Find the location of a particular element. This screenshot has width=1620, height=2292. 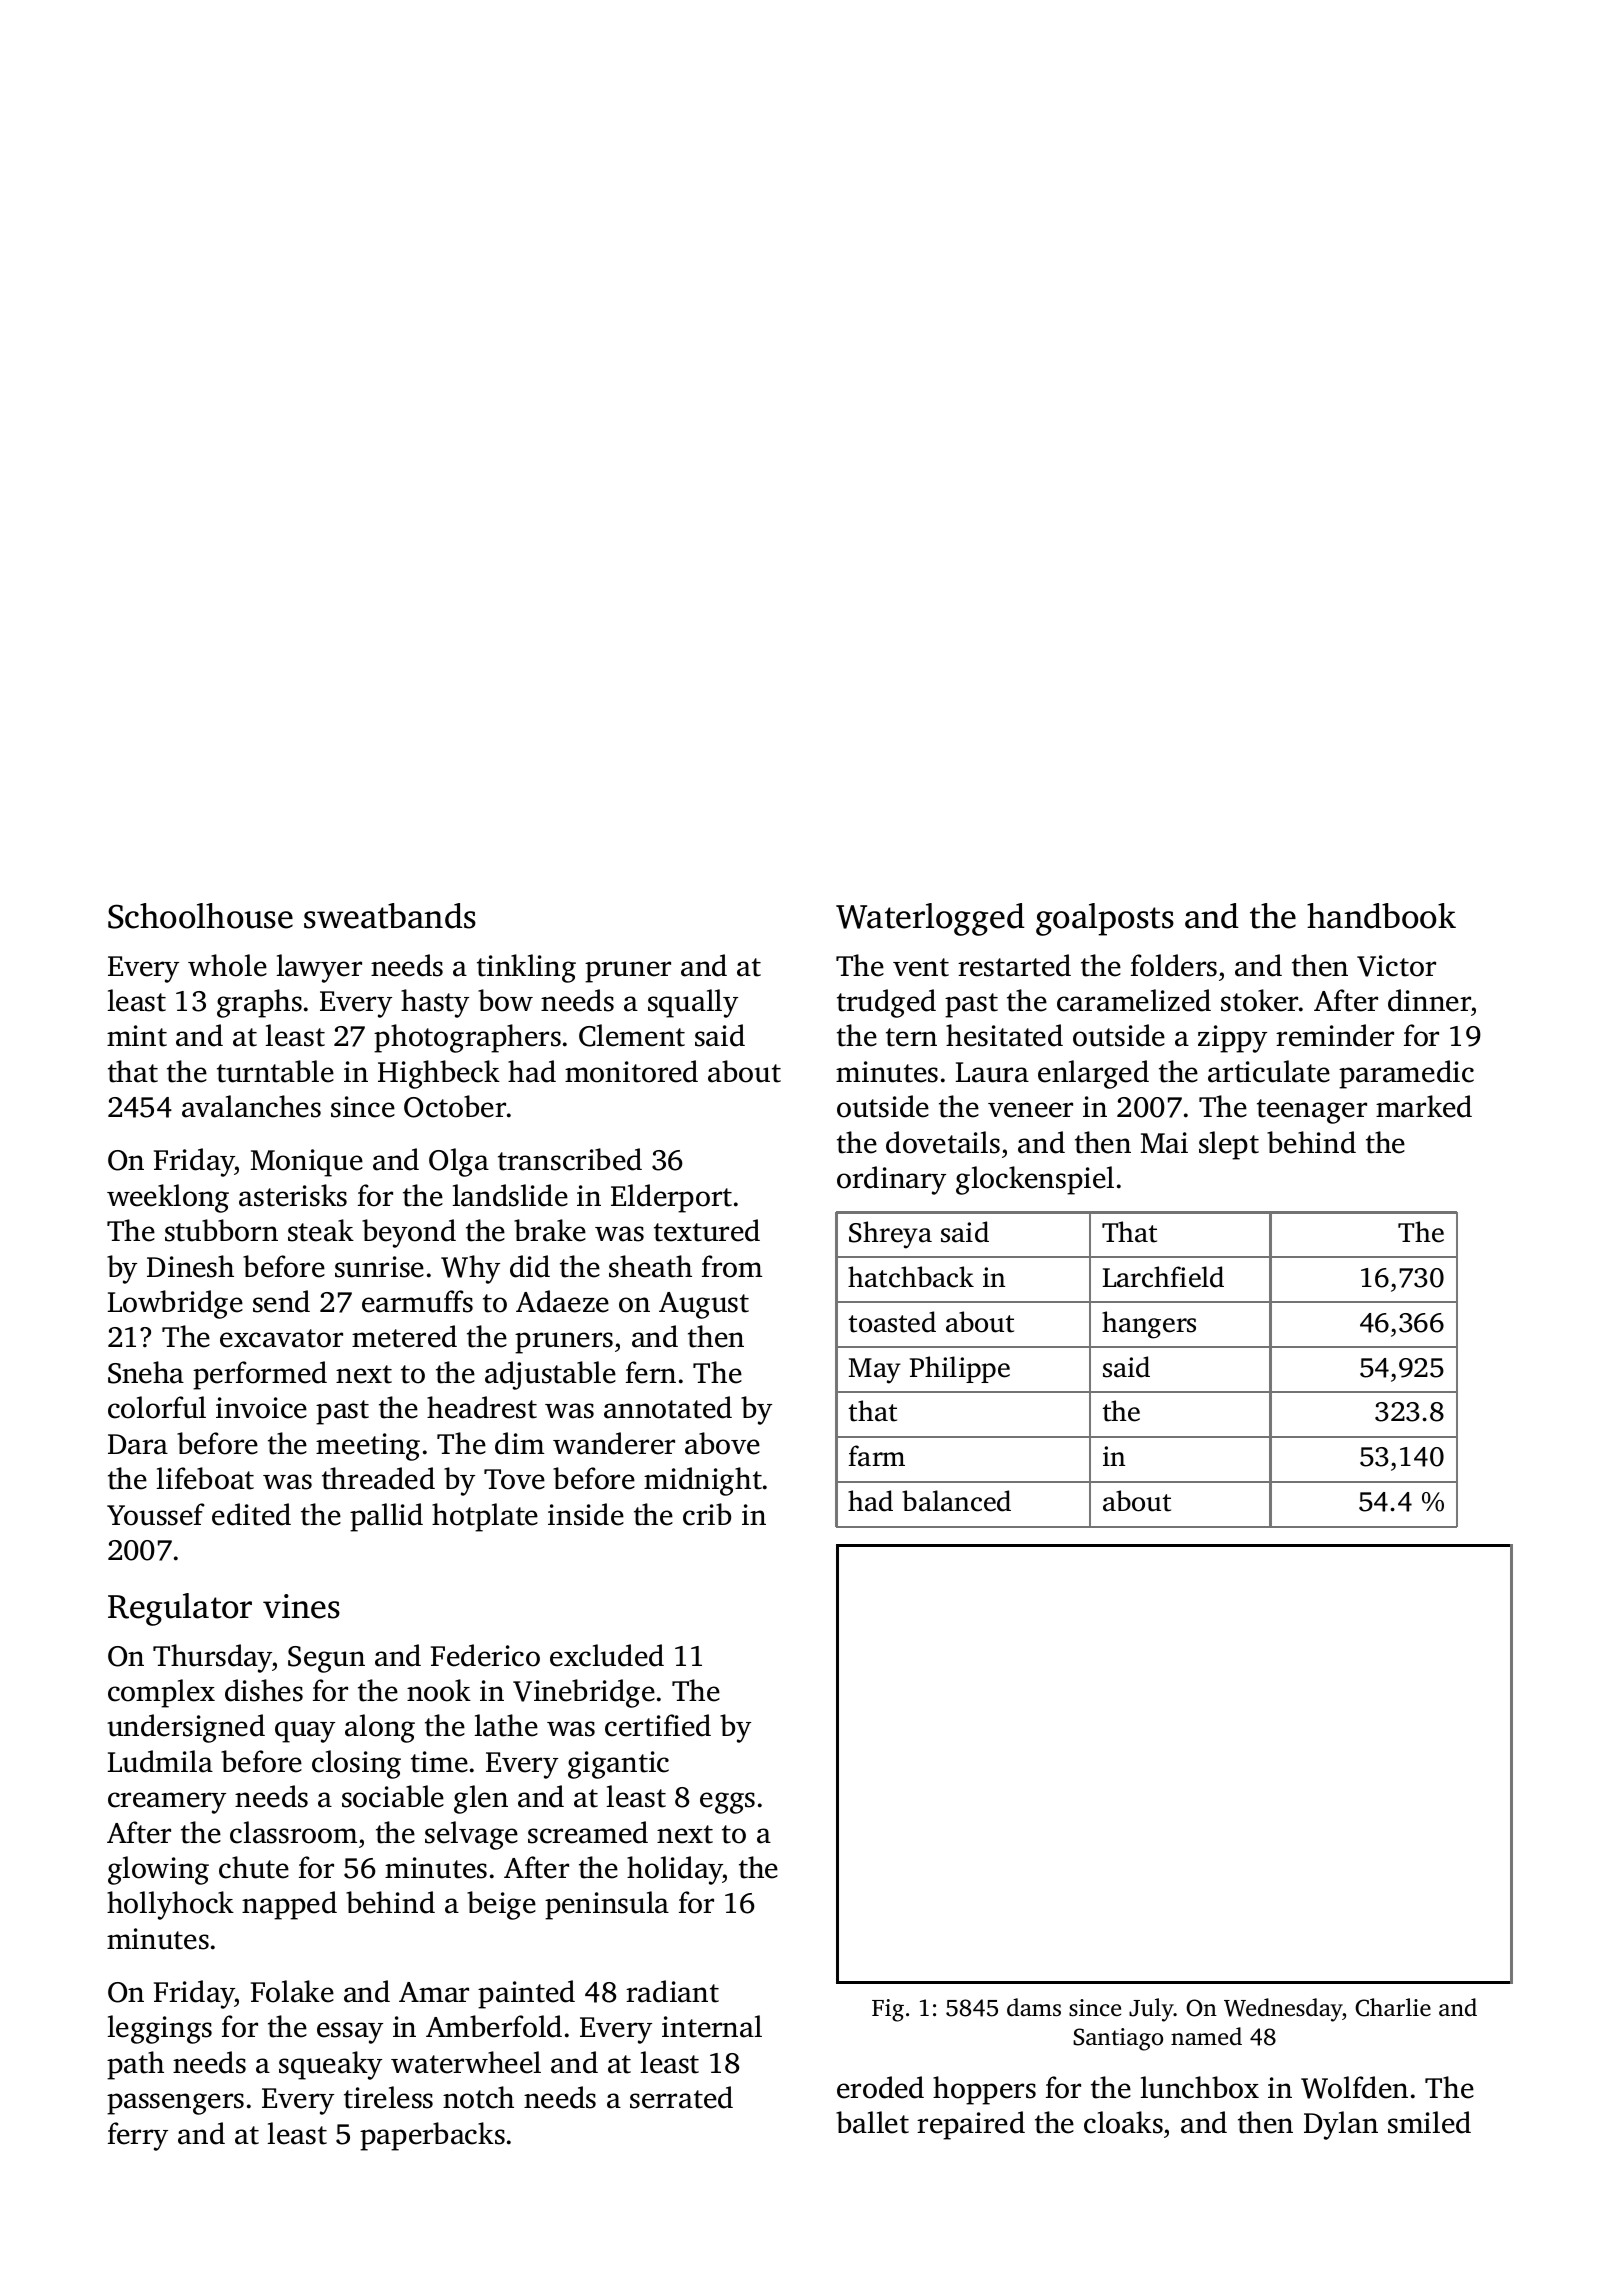

gigantic is located at coordinates (618, 1765).
